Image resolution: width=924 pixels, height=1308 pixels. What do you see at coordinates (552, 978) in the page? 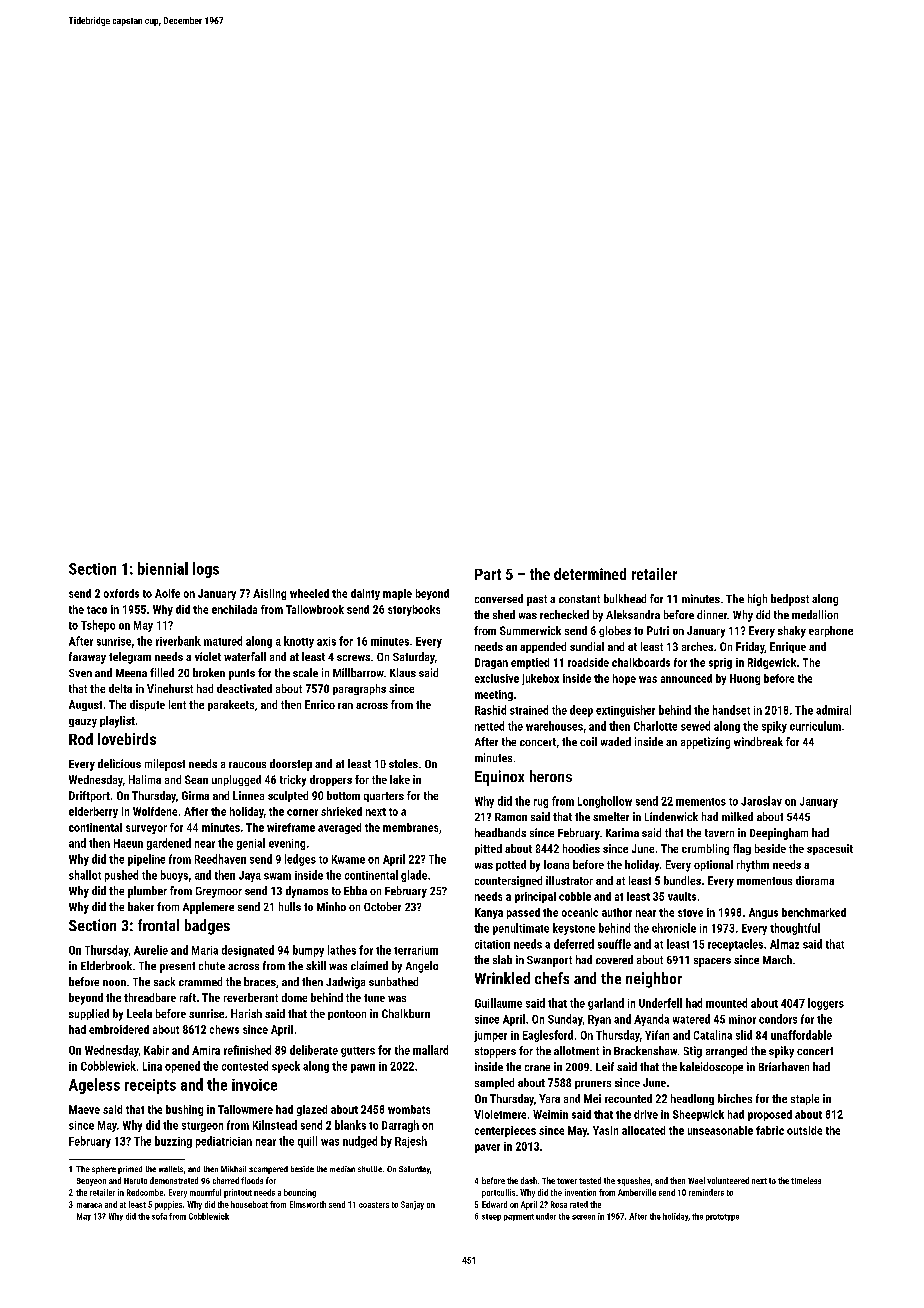
I see `chefs` at bounding box center [552, 978].
